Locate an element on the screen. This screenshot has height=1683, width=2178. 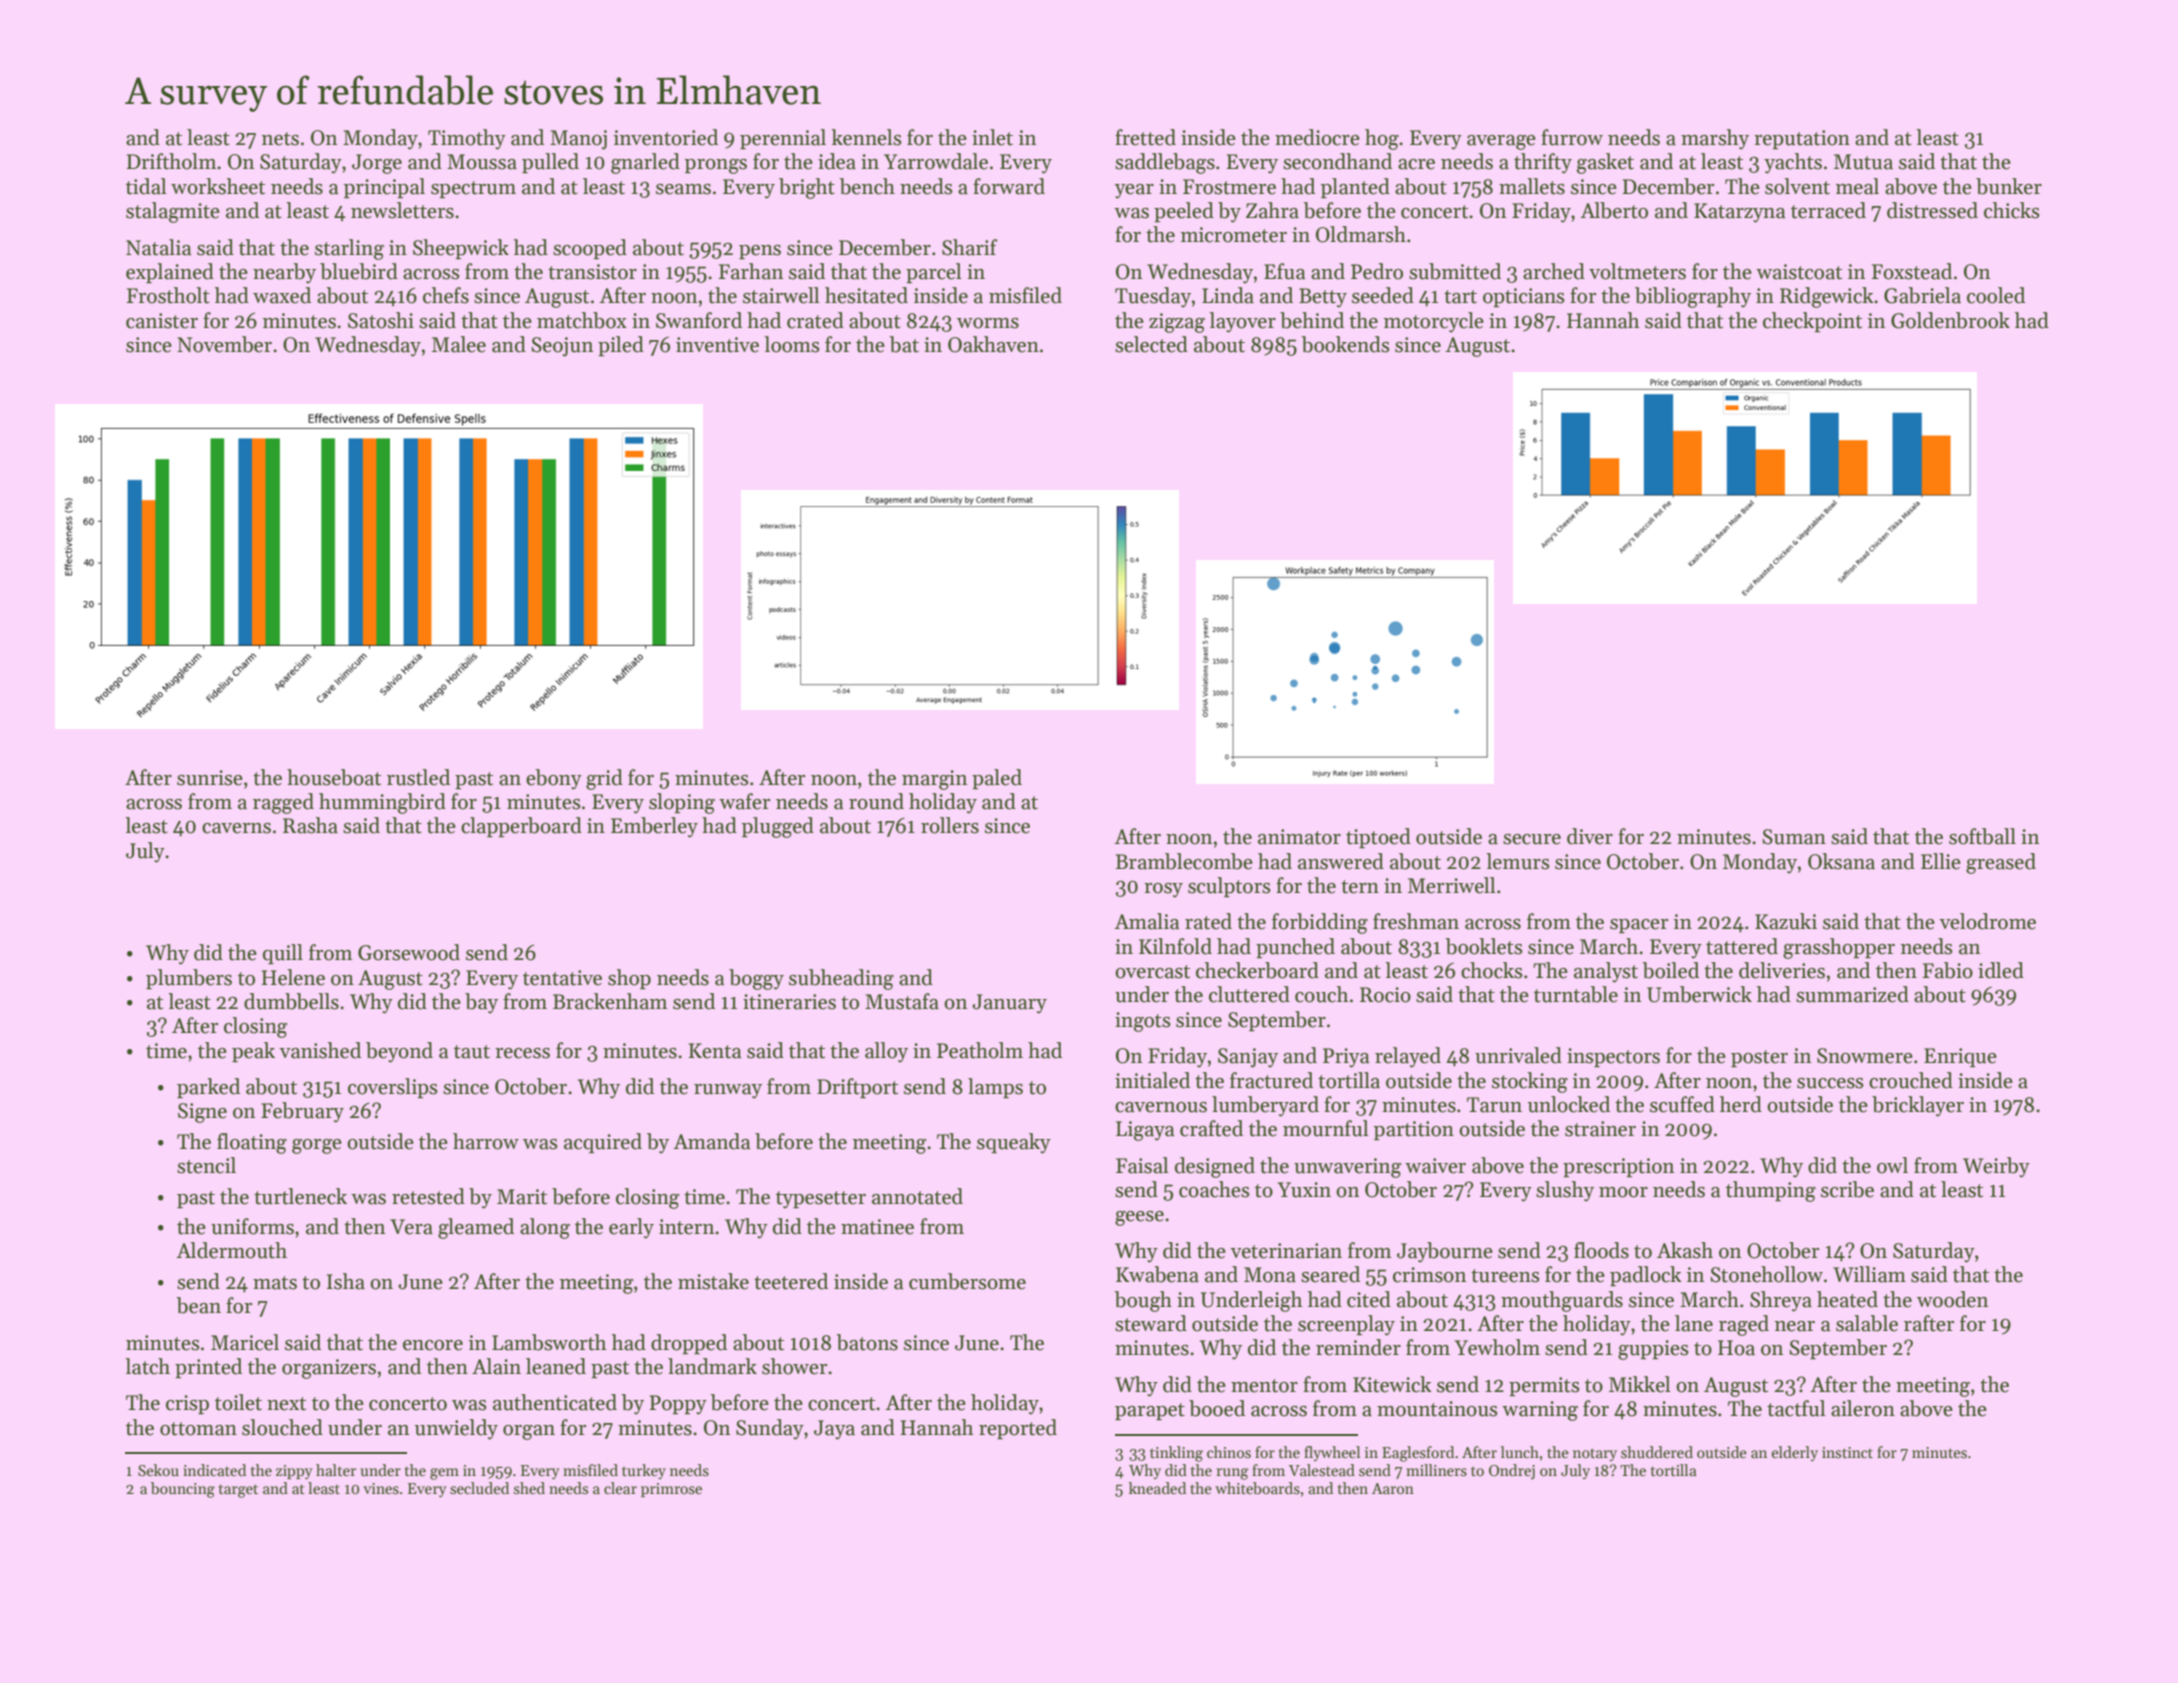
secure is located at coordinates (1532, 839).
